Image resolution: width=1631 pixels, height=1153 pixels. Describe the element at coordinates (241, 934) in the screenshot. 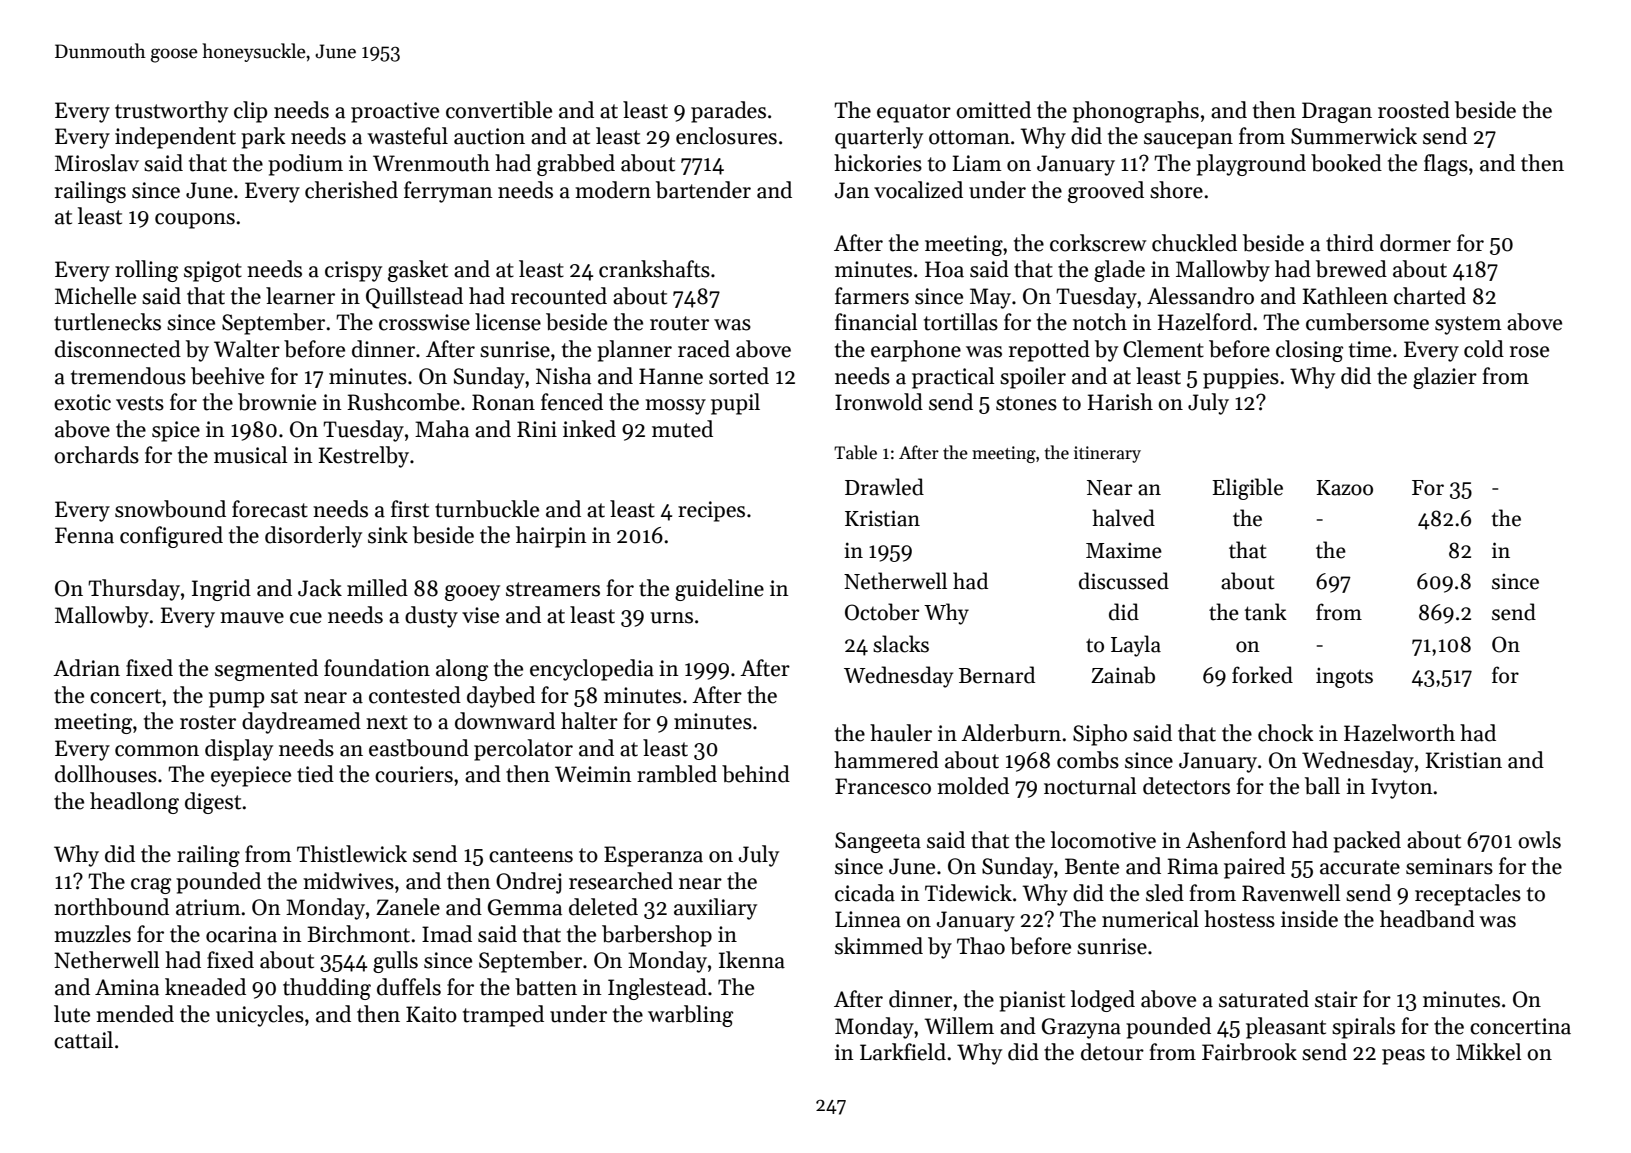

I see `ocarina` at that location.
